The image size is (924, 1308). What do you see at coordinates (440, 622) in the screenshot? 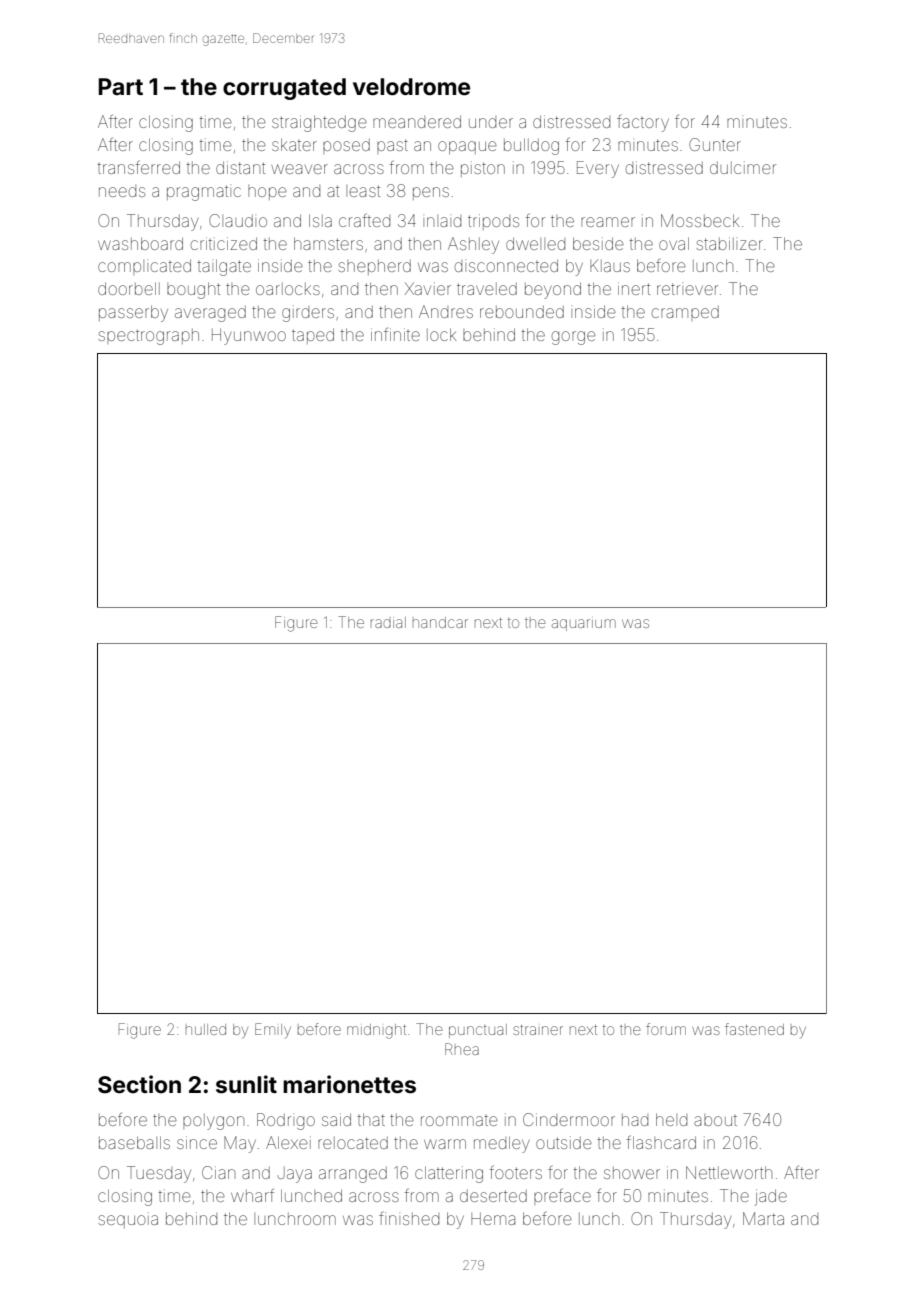
I see `handcar` at bounding box center [440, 622].
